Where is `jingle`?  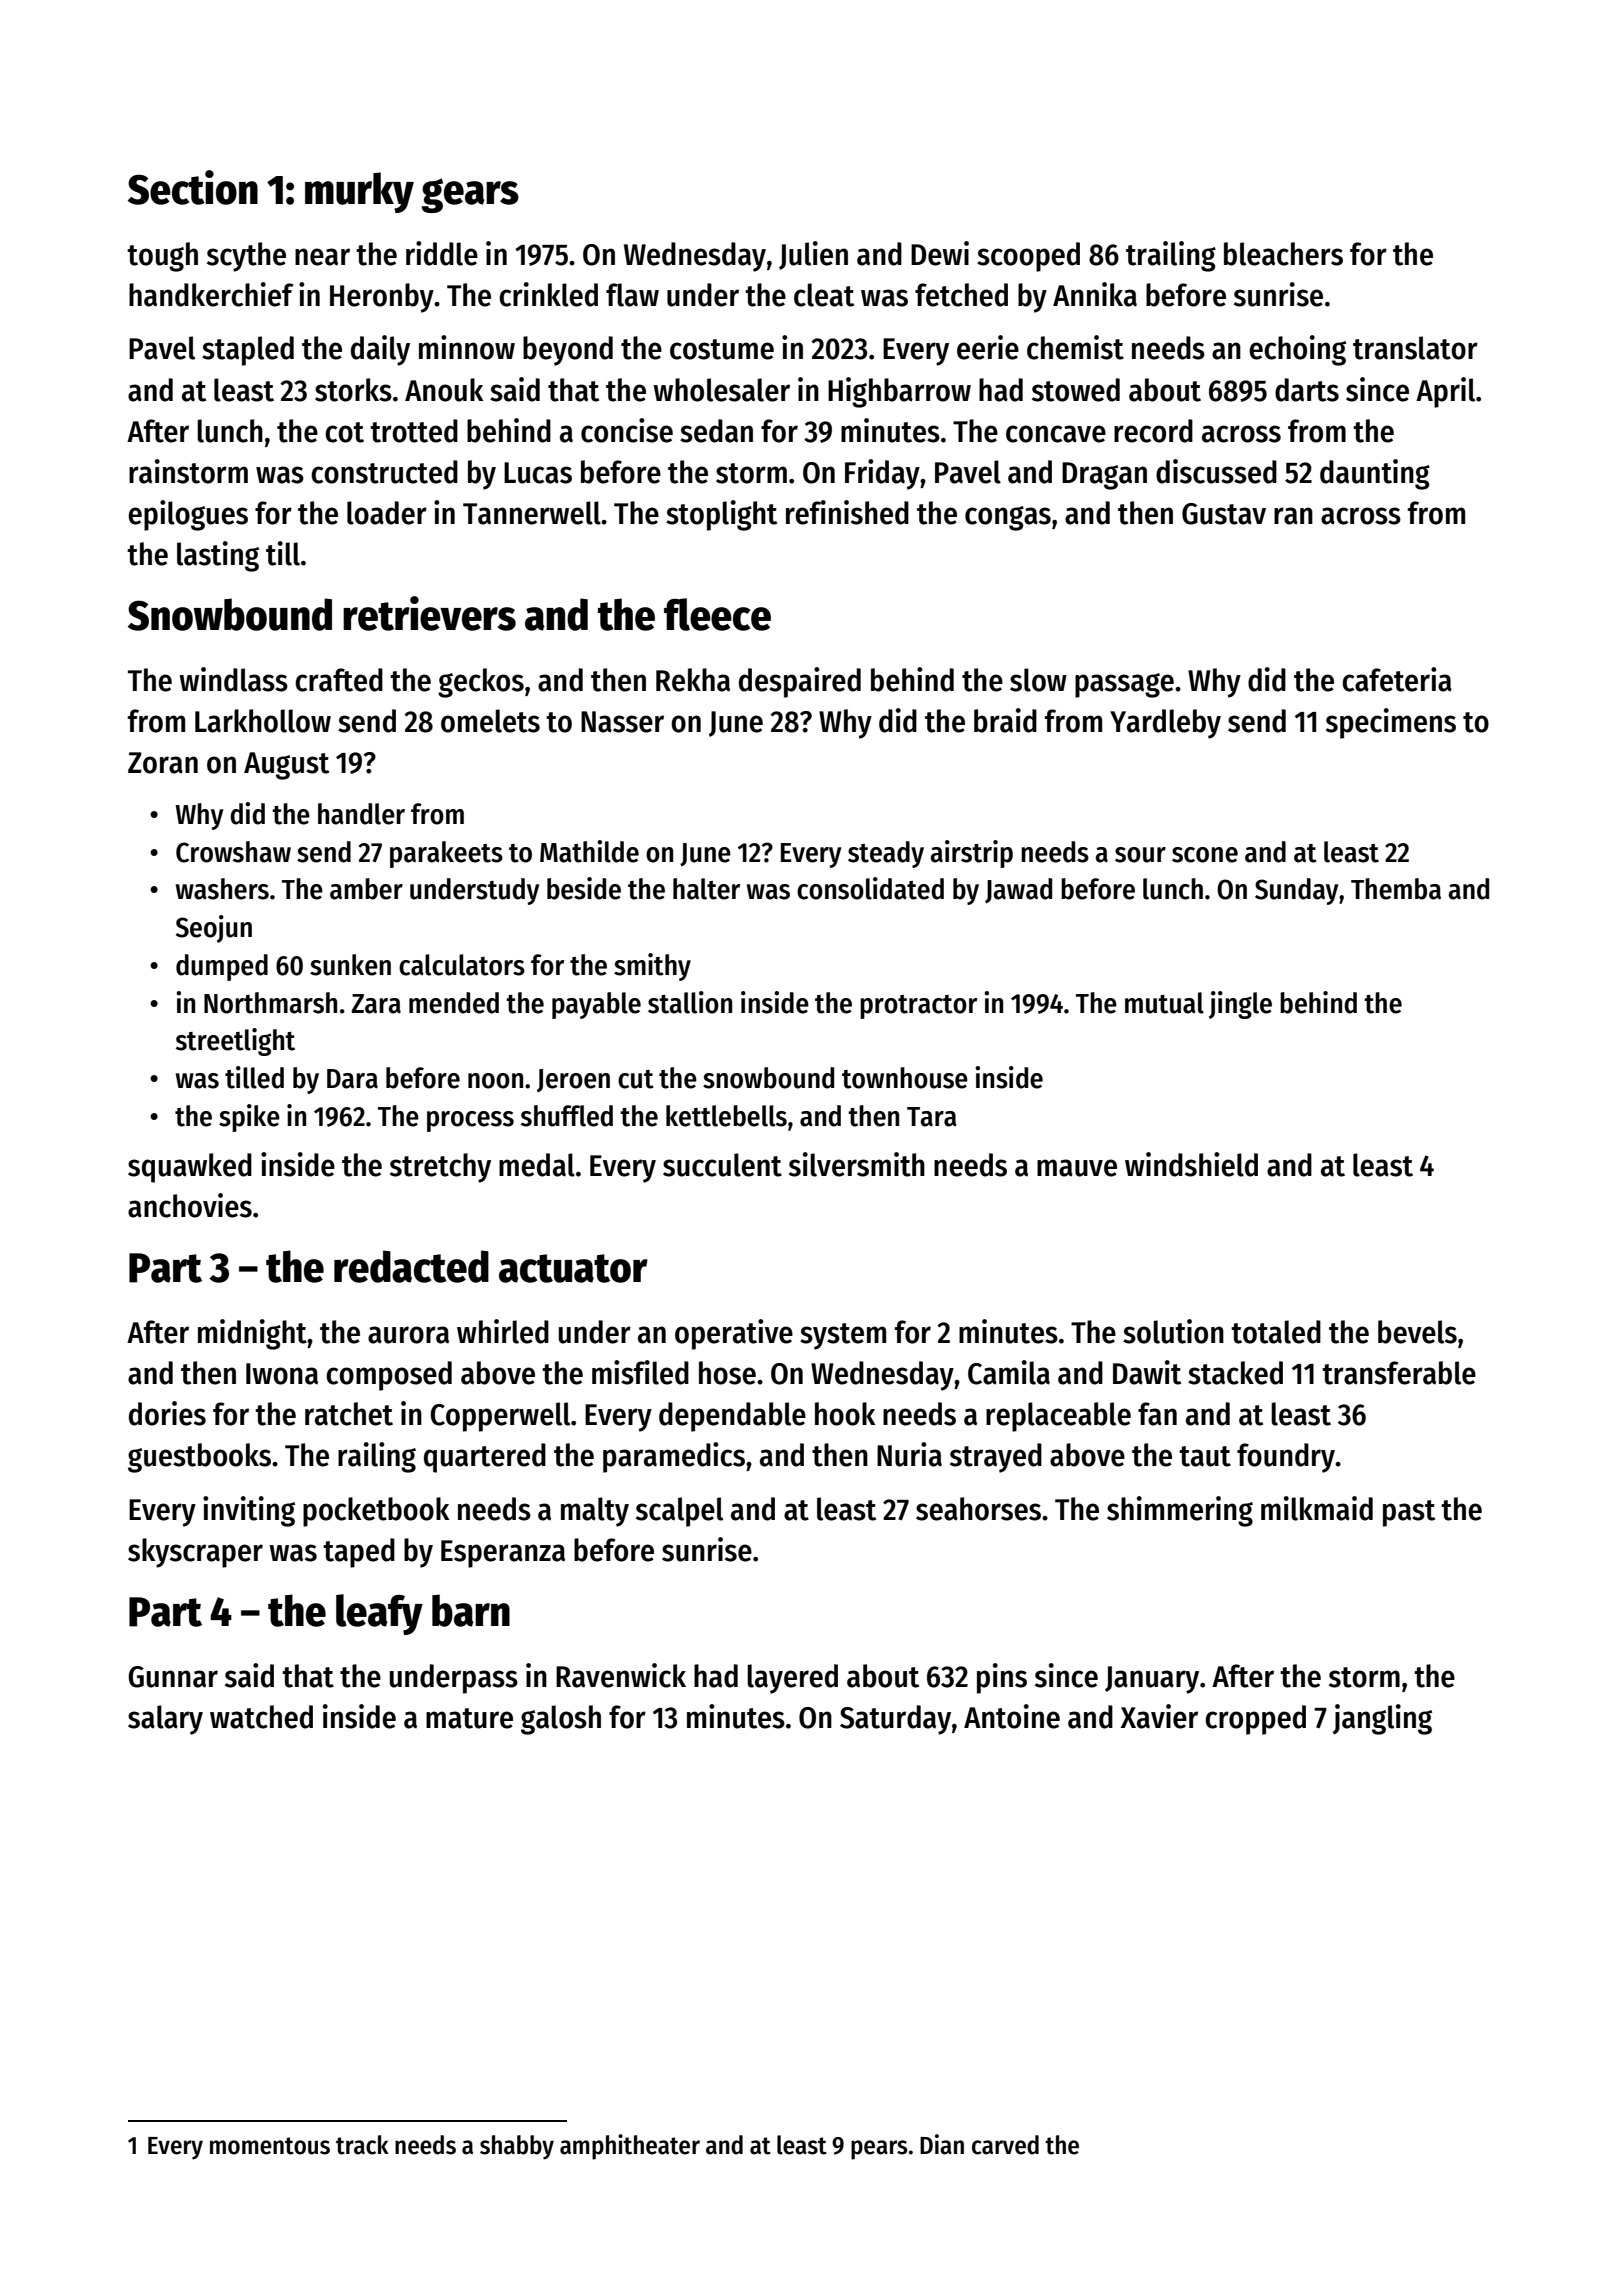
jingle is located at coordinates (1240, 1005).
